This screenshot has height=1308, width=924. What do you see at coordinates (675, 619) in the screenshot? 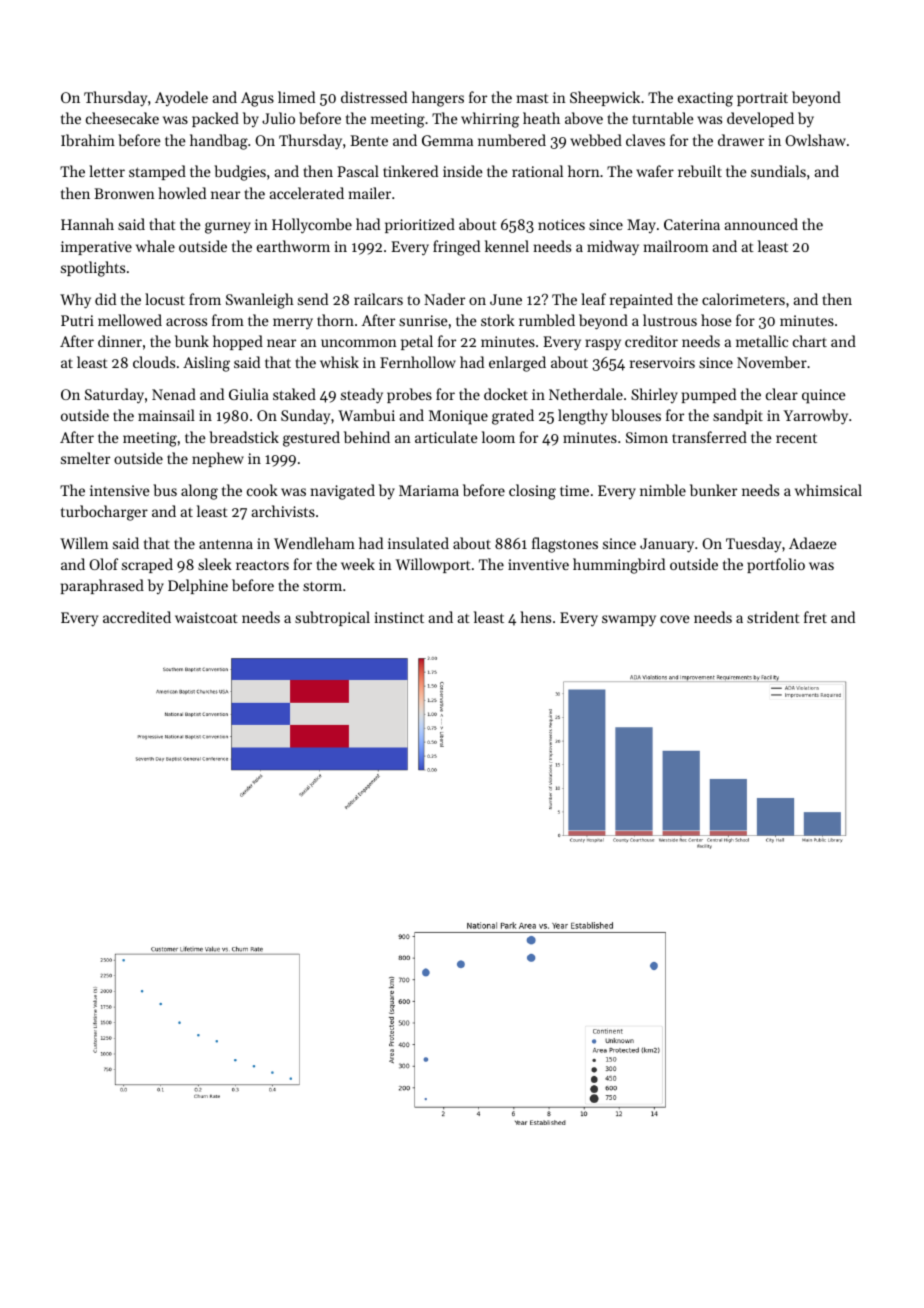
I see `cove` at bounding box center [675, 619].
